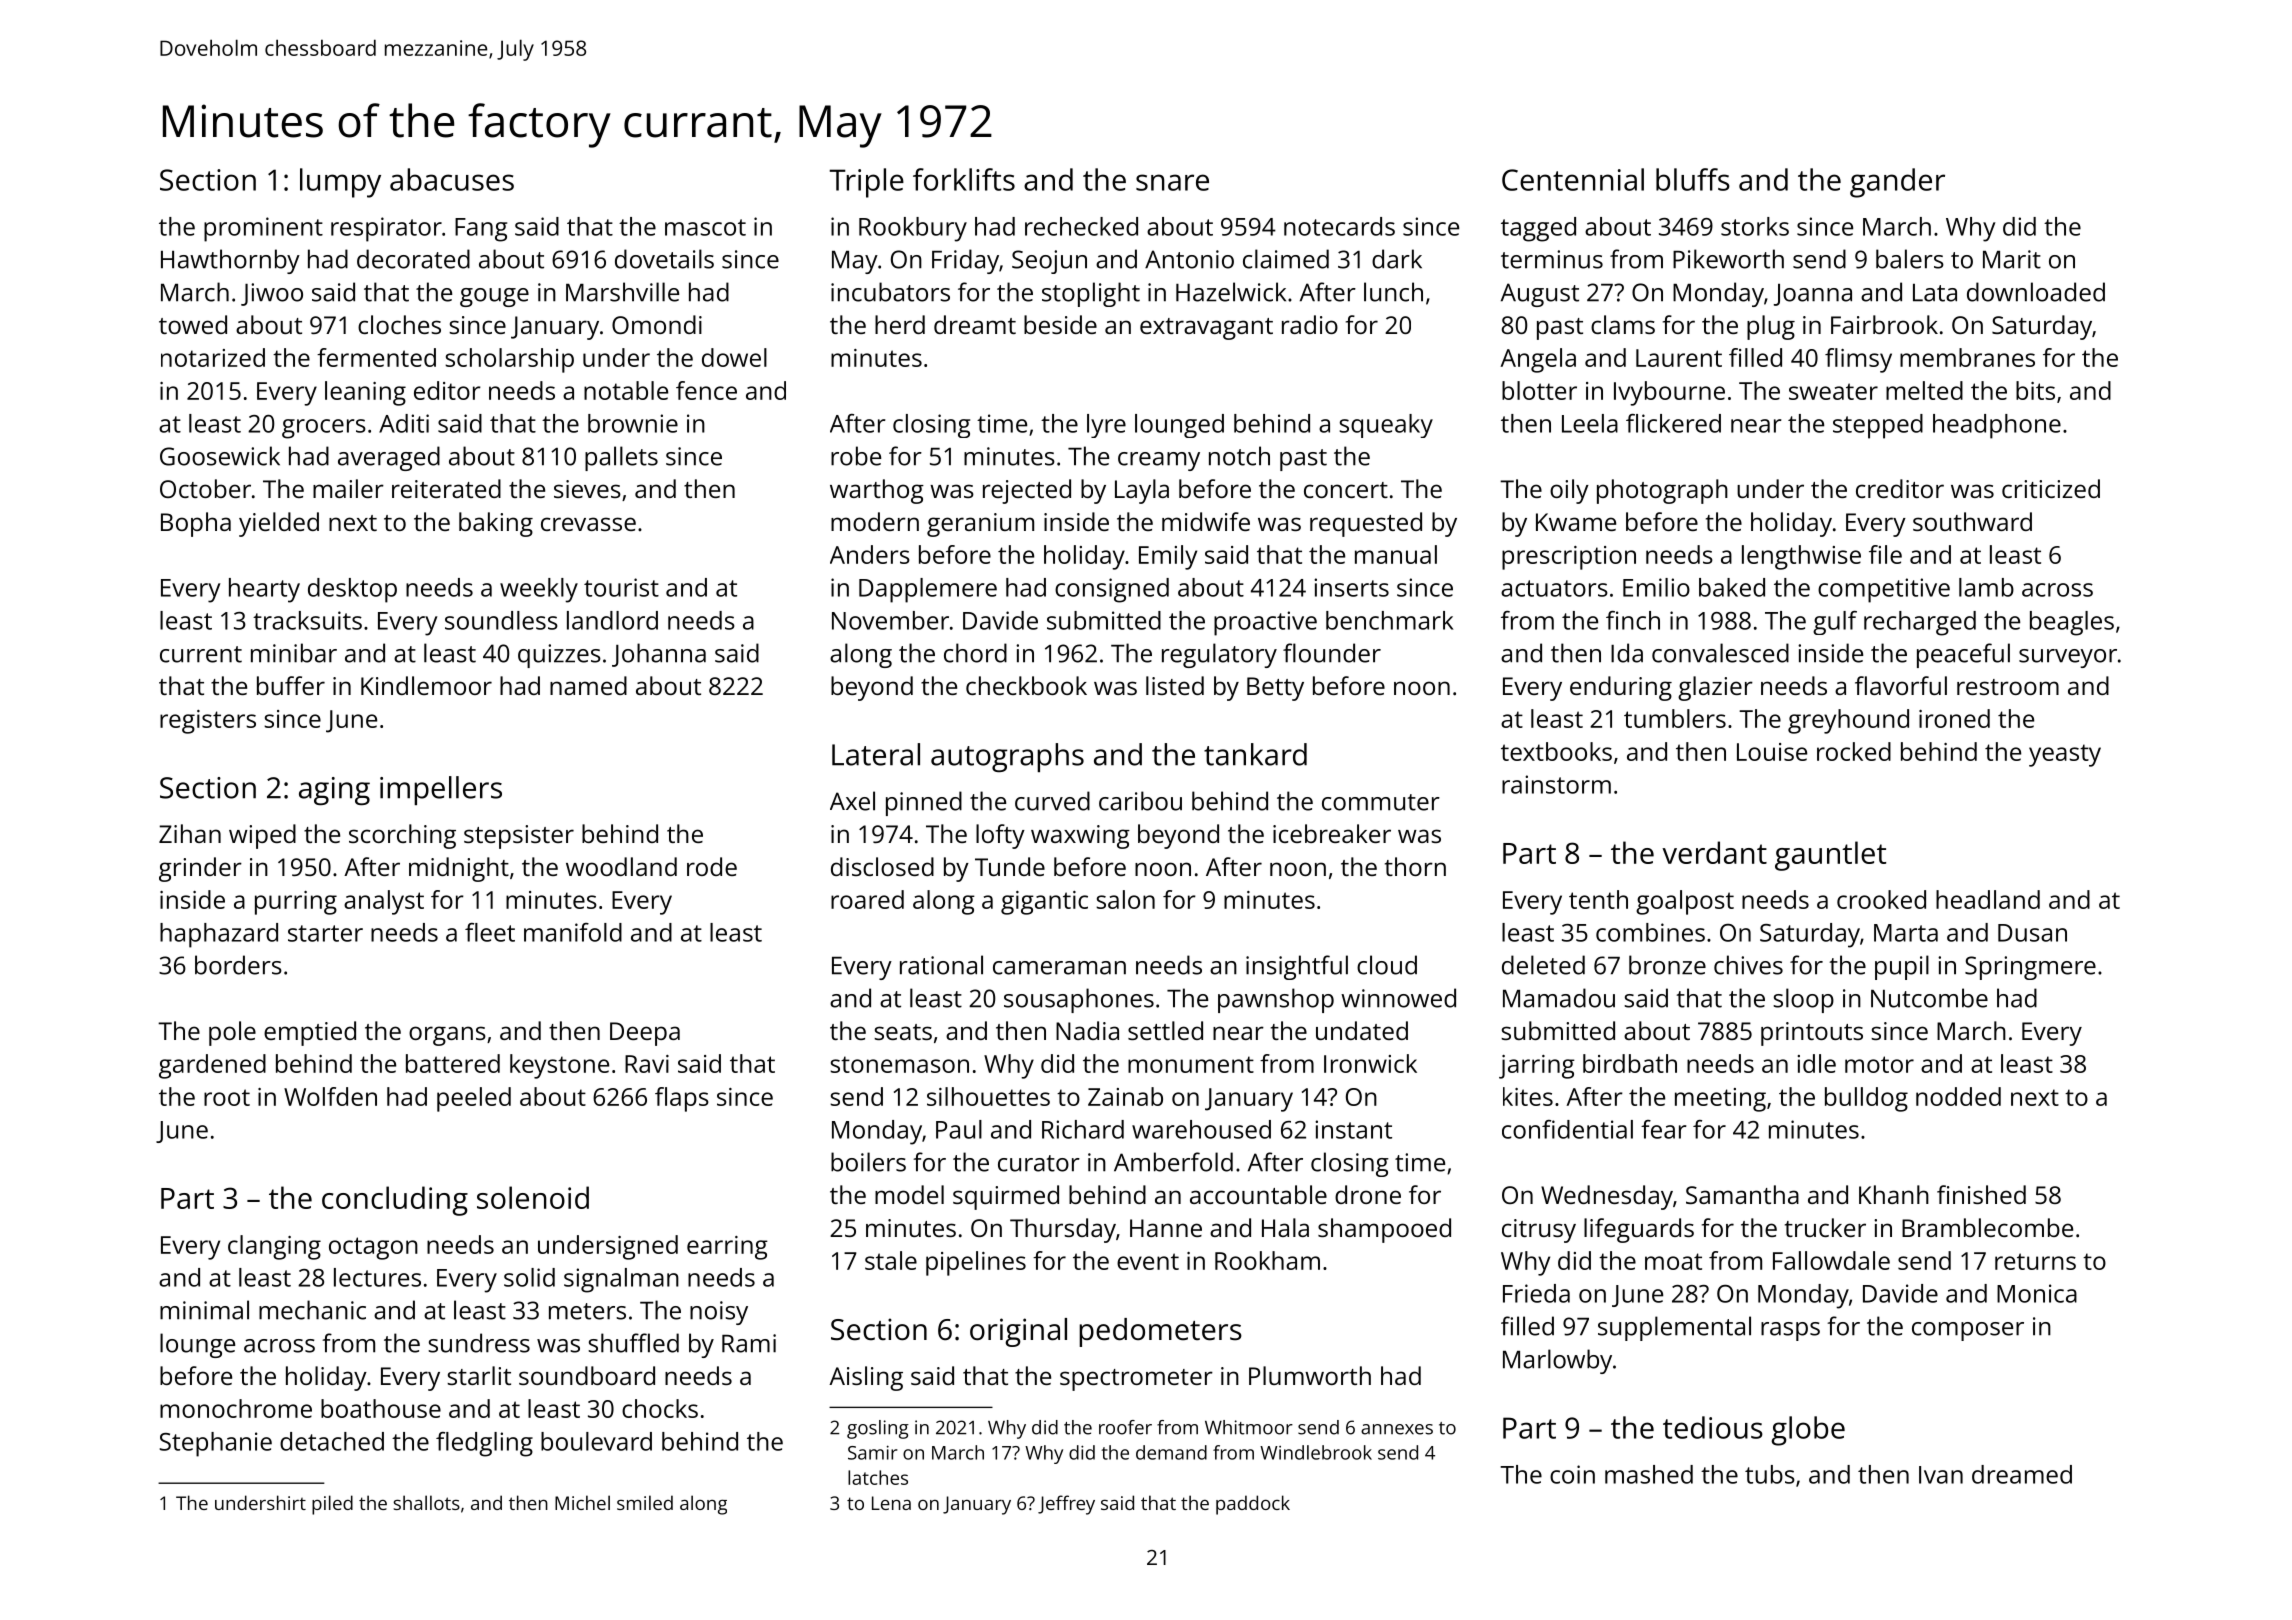  What do you see at coordinates (216, 1444) in the page?
I see `Stephanie` at bounding box center [216, 1444].
